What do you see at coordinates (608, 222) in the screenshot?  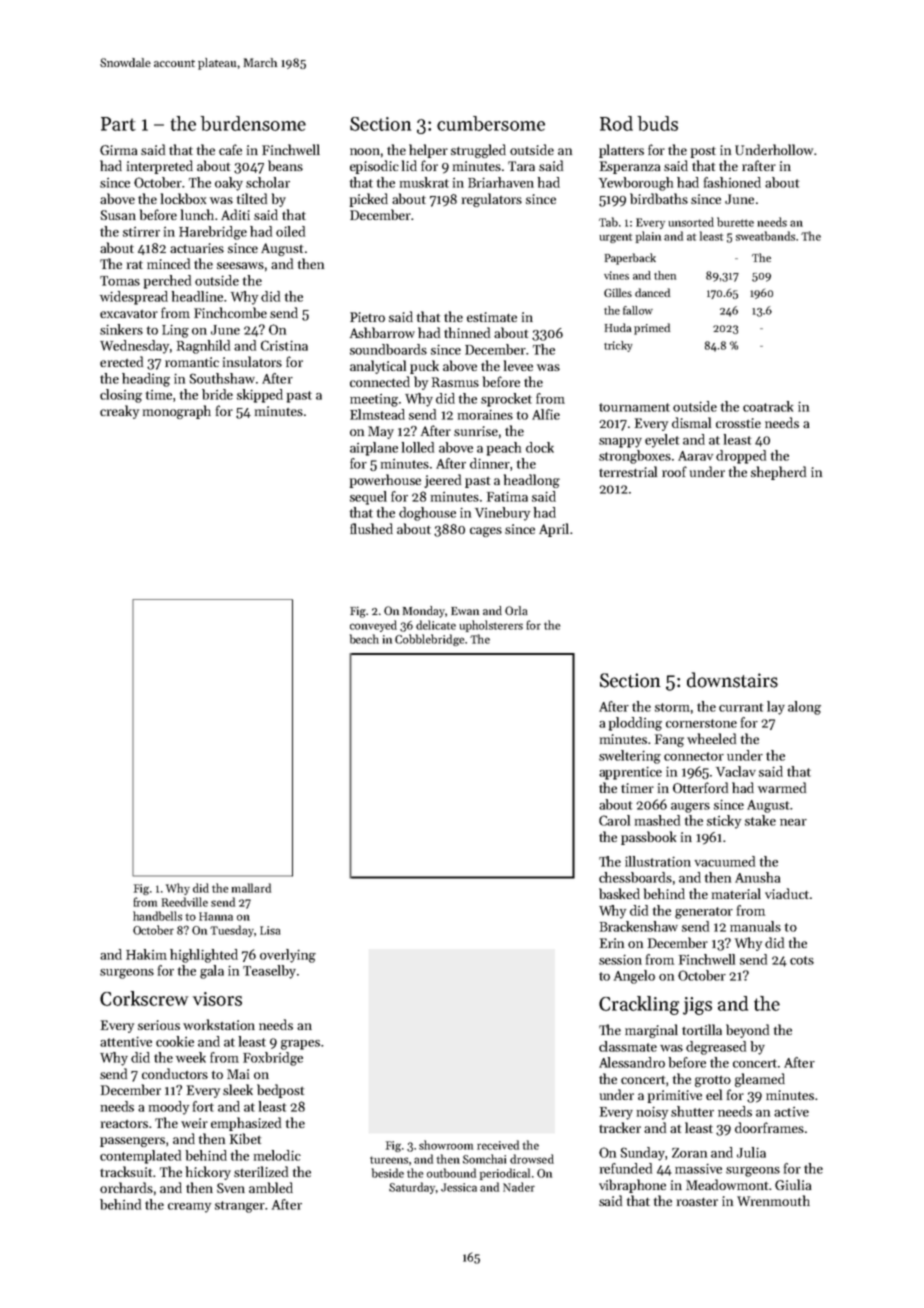 I see `Tab` at bounding box center [608, 222].
